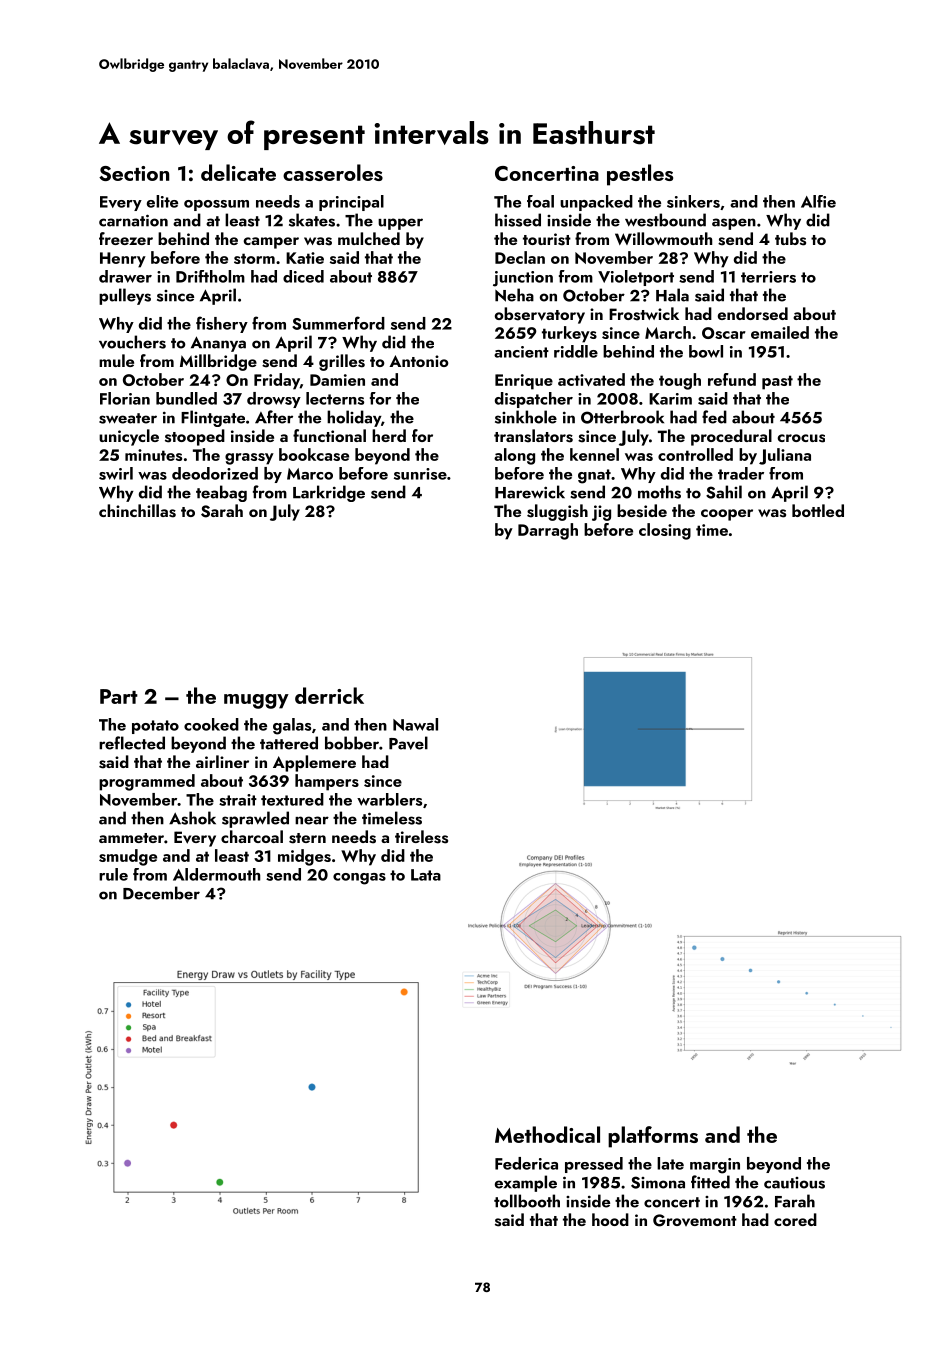 The width and height of the page is (949, 1348). Describe the element at coordinates (610, 1219) in the page. I see `hood` at that location.
